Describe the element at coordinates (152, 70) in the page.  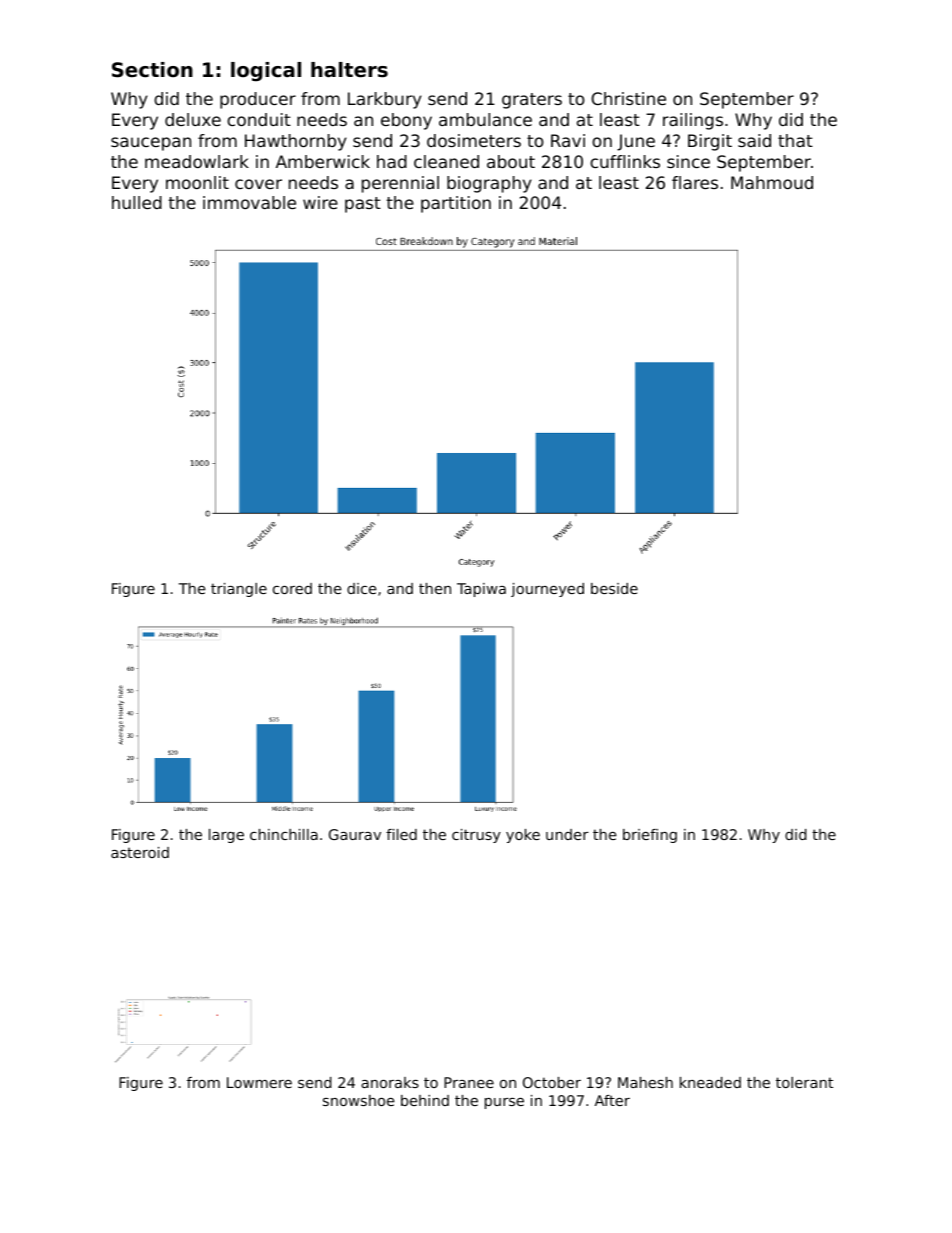
I see `Section` at that location.
